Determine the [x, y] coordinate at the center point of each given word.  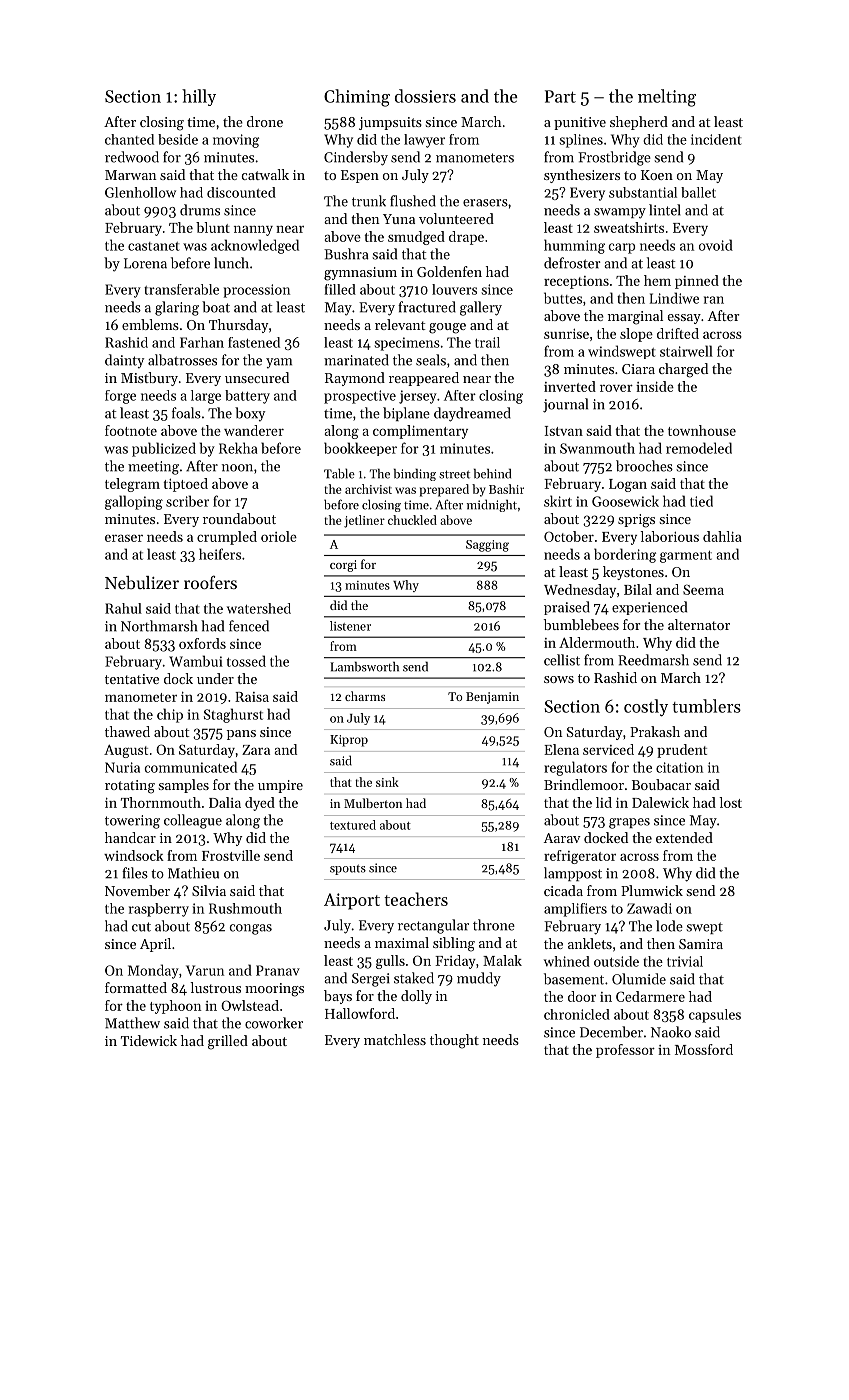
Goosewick [625, 501]
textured [353, 825]
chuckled [412, 520]
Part [560, 96]
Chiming [357, 98]
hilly [199, 97]
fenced [249, 626]
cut [141, 927]
